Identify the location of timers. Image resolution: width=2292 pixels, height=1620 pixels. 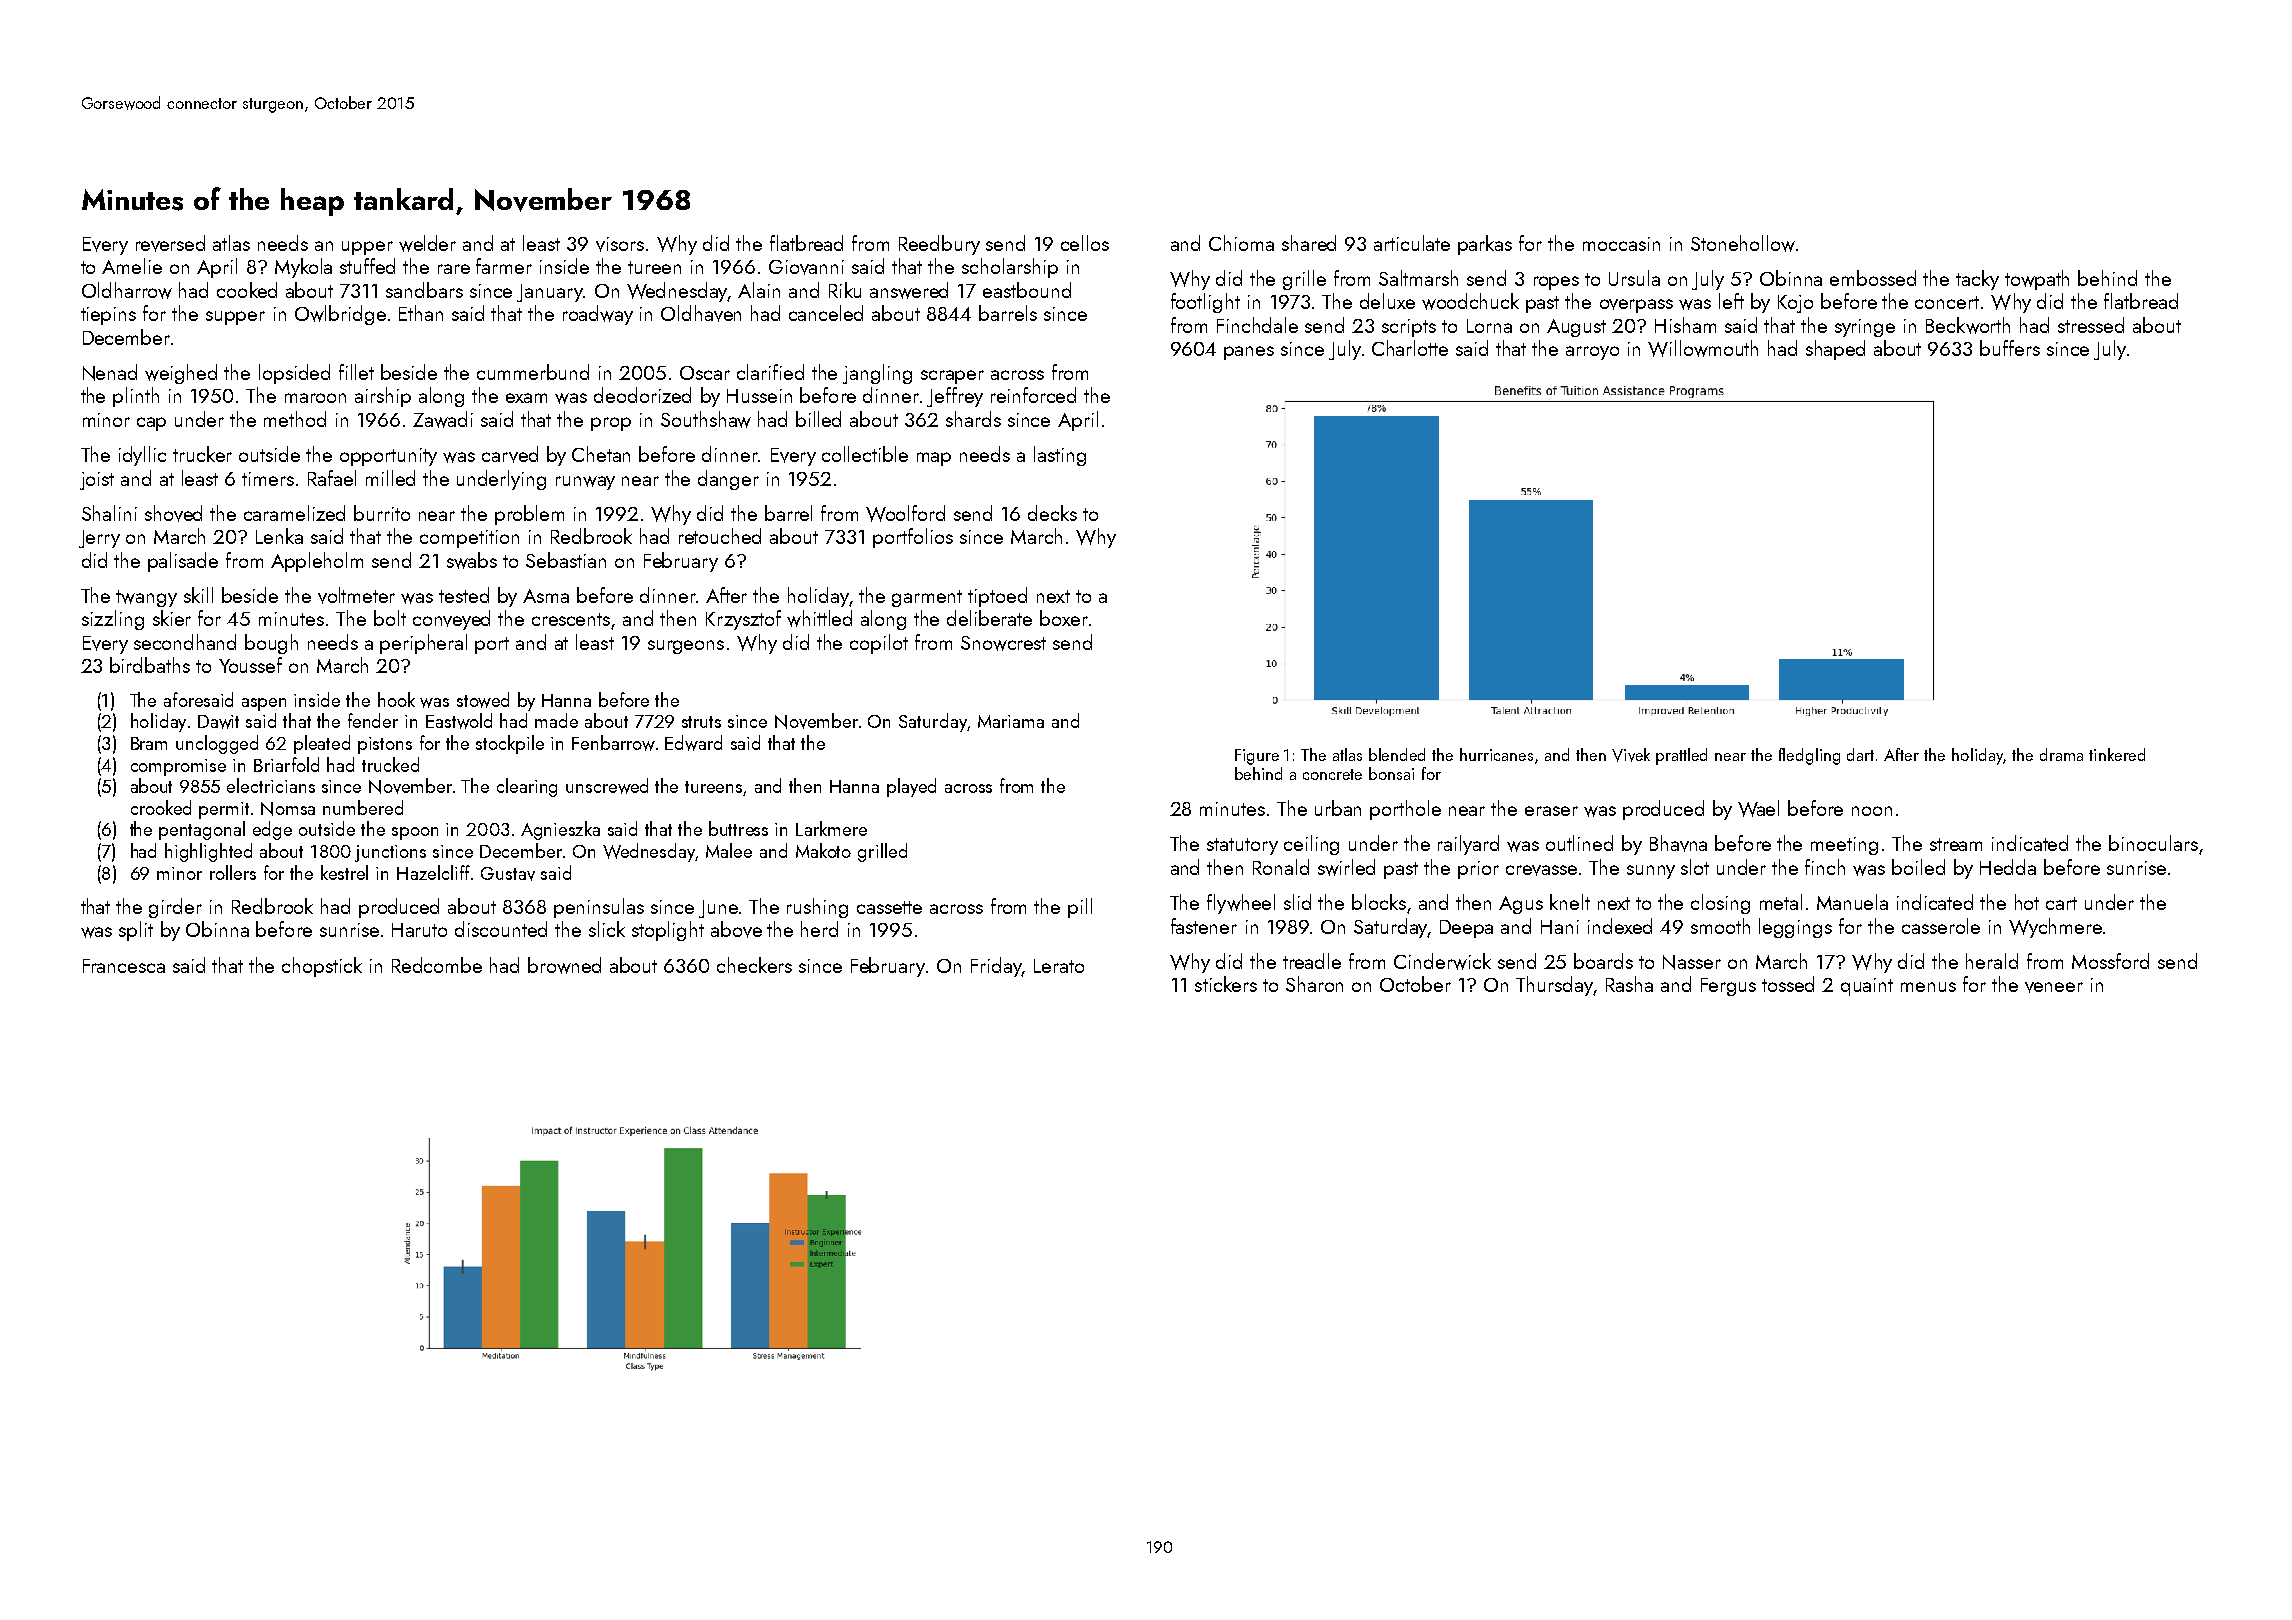
(268, 479).
